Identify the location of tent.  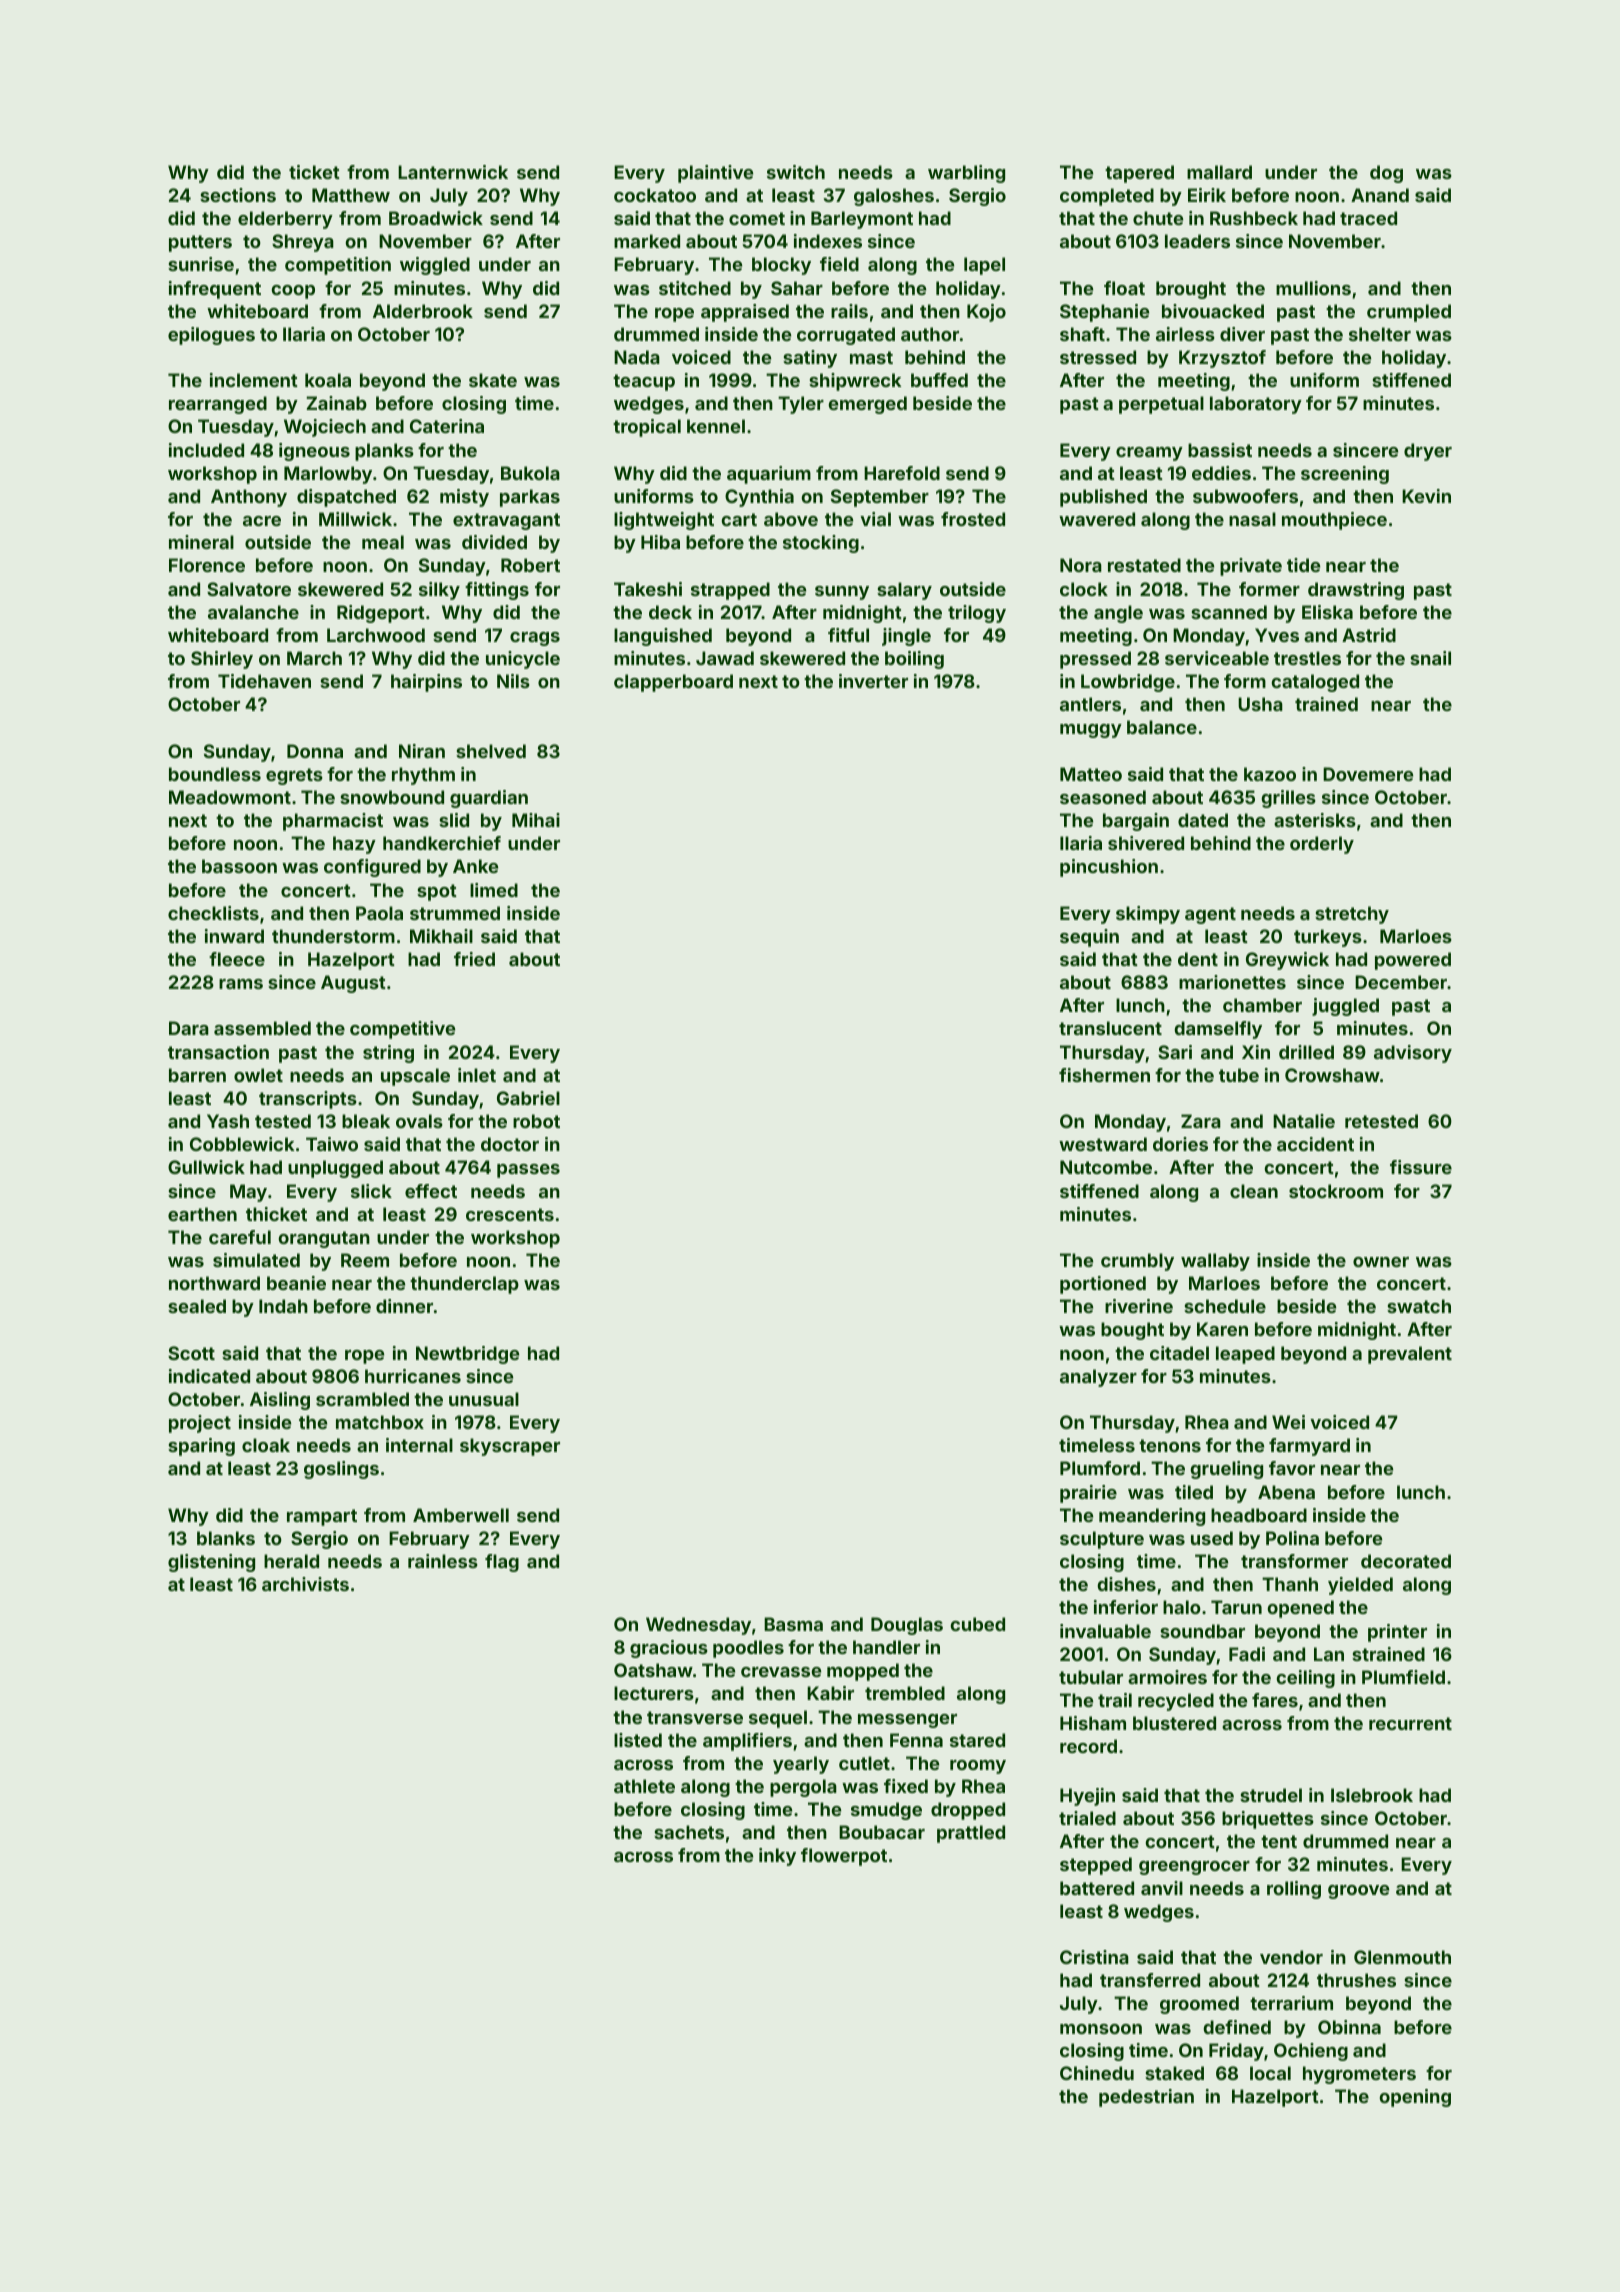
(1279, 1841).
